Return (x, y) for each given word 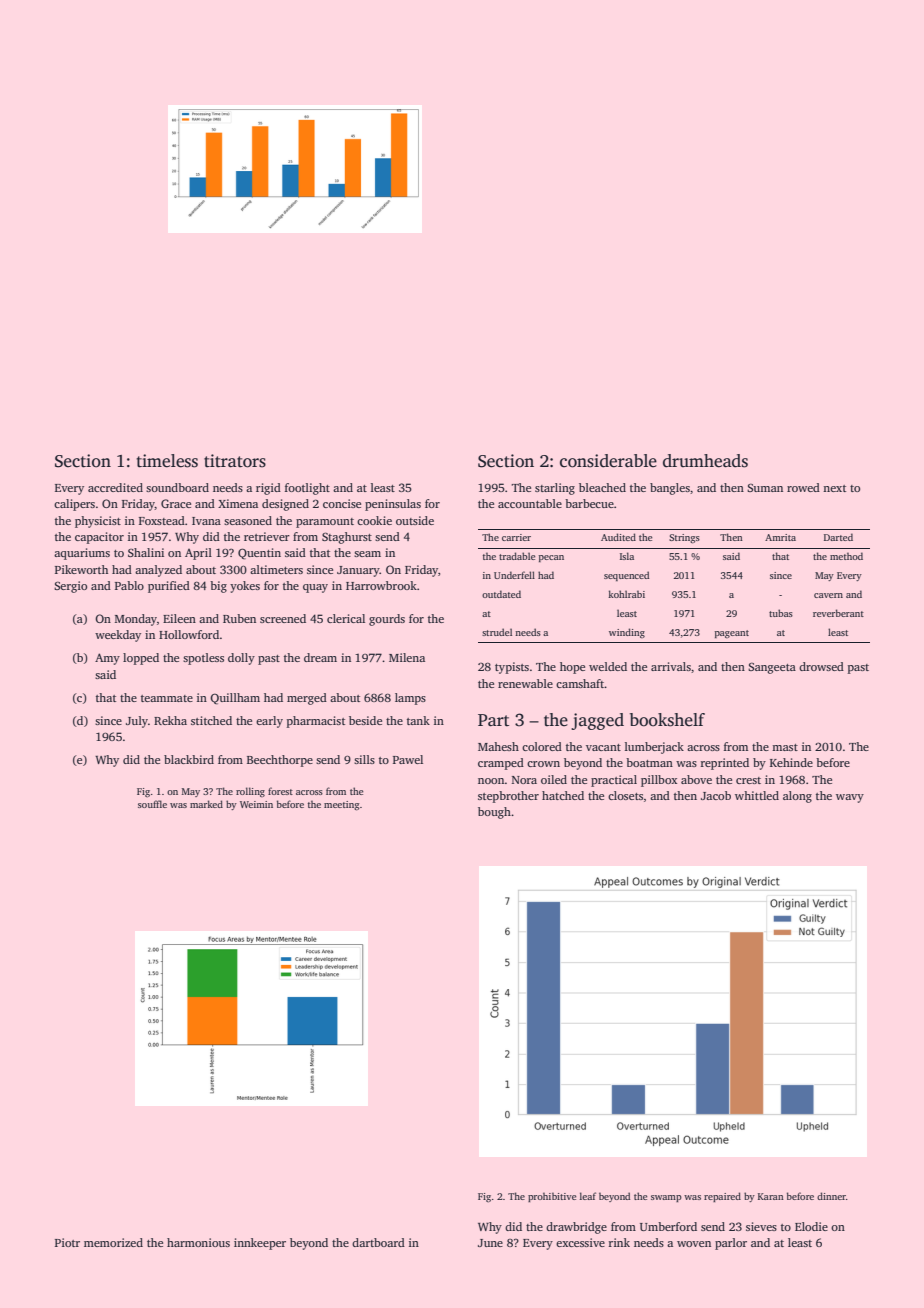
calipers (74, 505)
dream (320, 657)
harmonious (198, 1242)
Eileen (179, 618)
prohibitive (552, 1197)
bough (494, 813)
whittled (757, 795)
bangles (670, 489)
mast (785, 747)
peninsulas (393, 505)
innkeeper (260, 1244)
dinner (831, 1196)
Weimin (256, 804)
